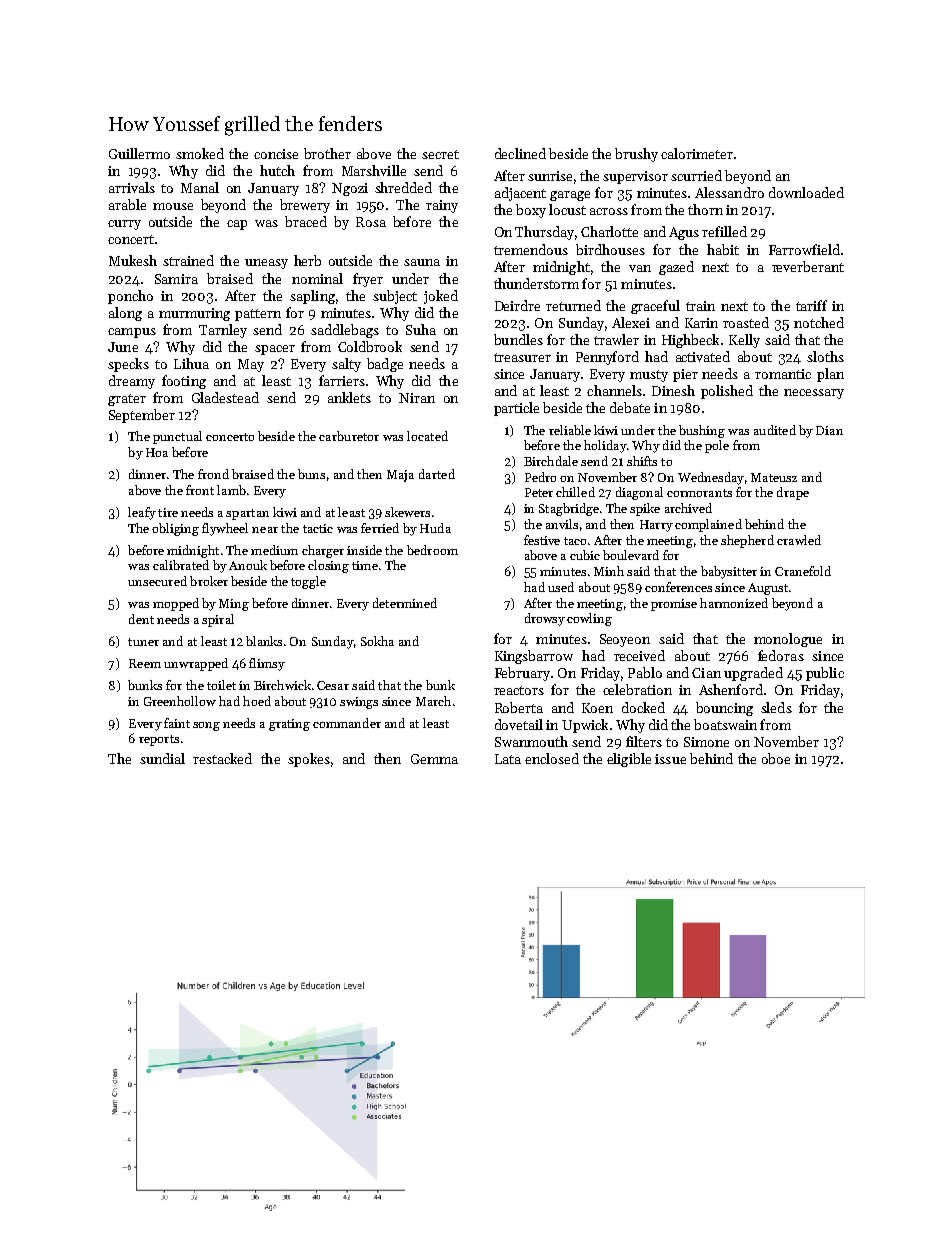 The width and height of the screenshot is (952, 1233). What do you see at coordinates (346, 365) in the screenshot?
I see `salty` at bounding box center [346, 365].
